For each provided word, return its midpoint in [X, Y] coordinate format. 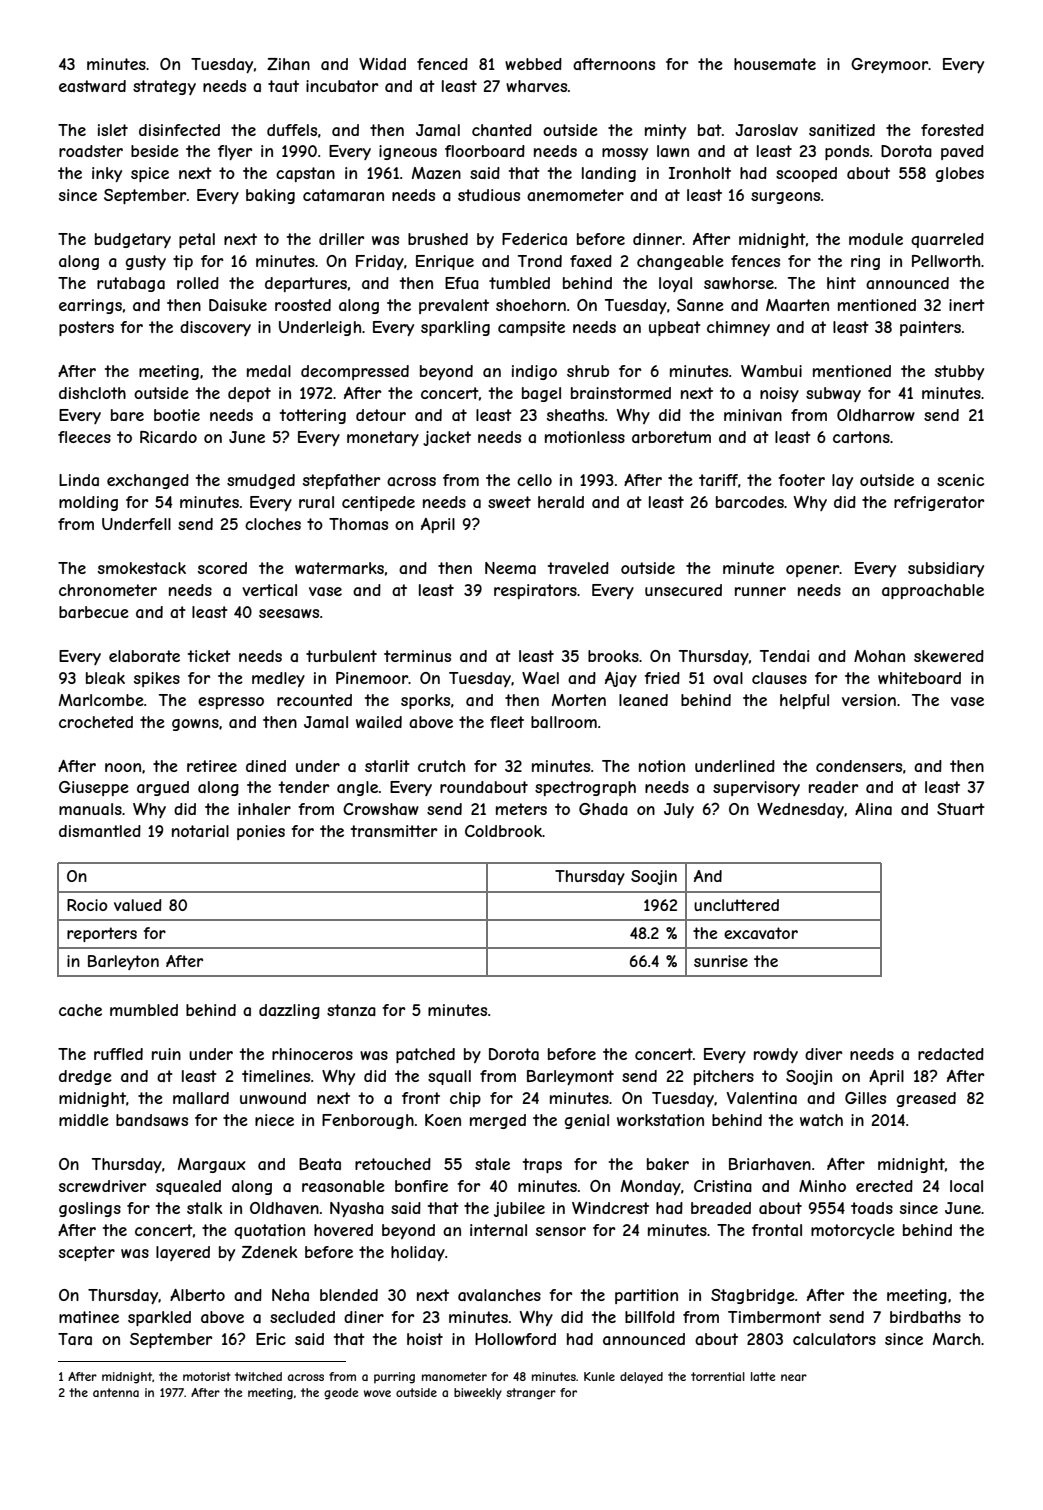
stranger [531, 1394]
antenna [116, 1392]
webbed [533, 64]
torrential [718, 1376]
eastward [92, 86]
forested [952, 130]
